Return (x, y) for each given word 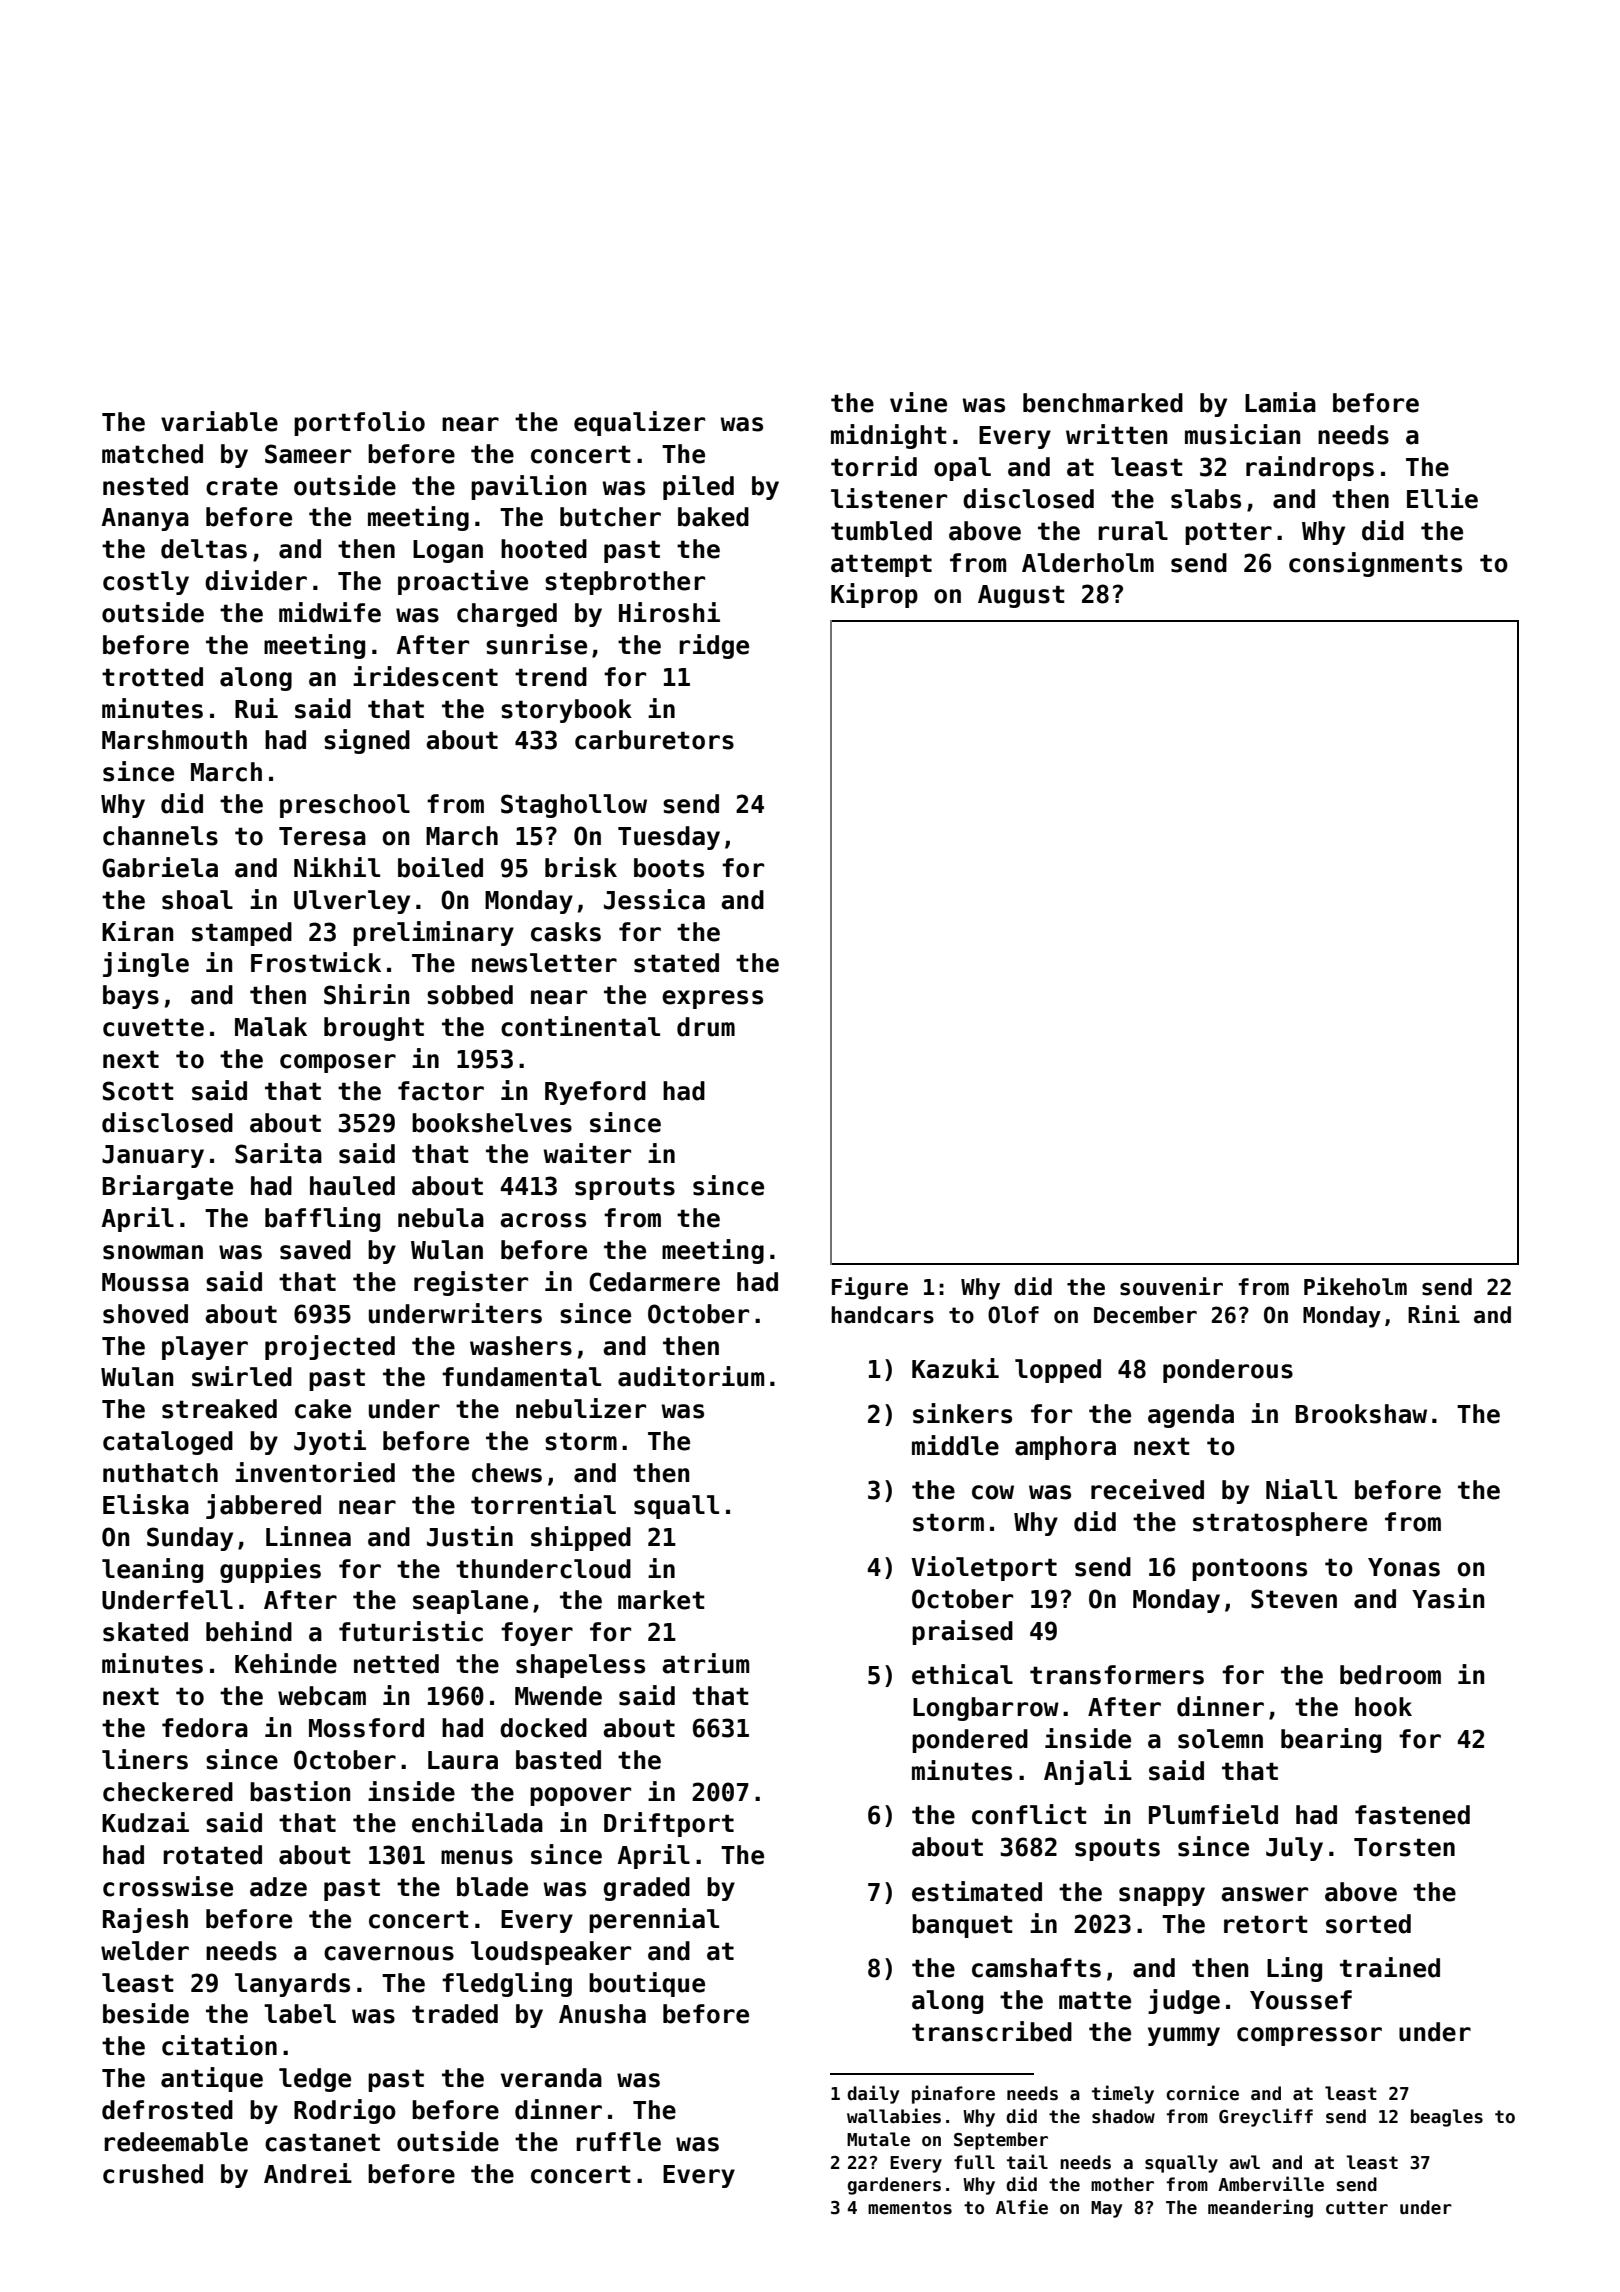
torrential (543, 1504)
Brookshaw (1361, 1414)
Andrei (308, 2173)
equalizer (639, 423)
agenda (1191, 1416)
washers (521, 1346)
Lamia (1280, 402)
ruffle (618, 2142)
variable (219, 421)
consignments (1375, 564)
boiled (440, 867)
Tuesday (669, 838)
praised (962, 1632)
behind (249, 1631)
